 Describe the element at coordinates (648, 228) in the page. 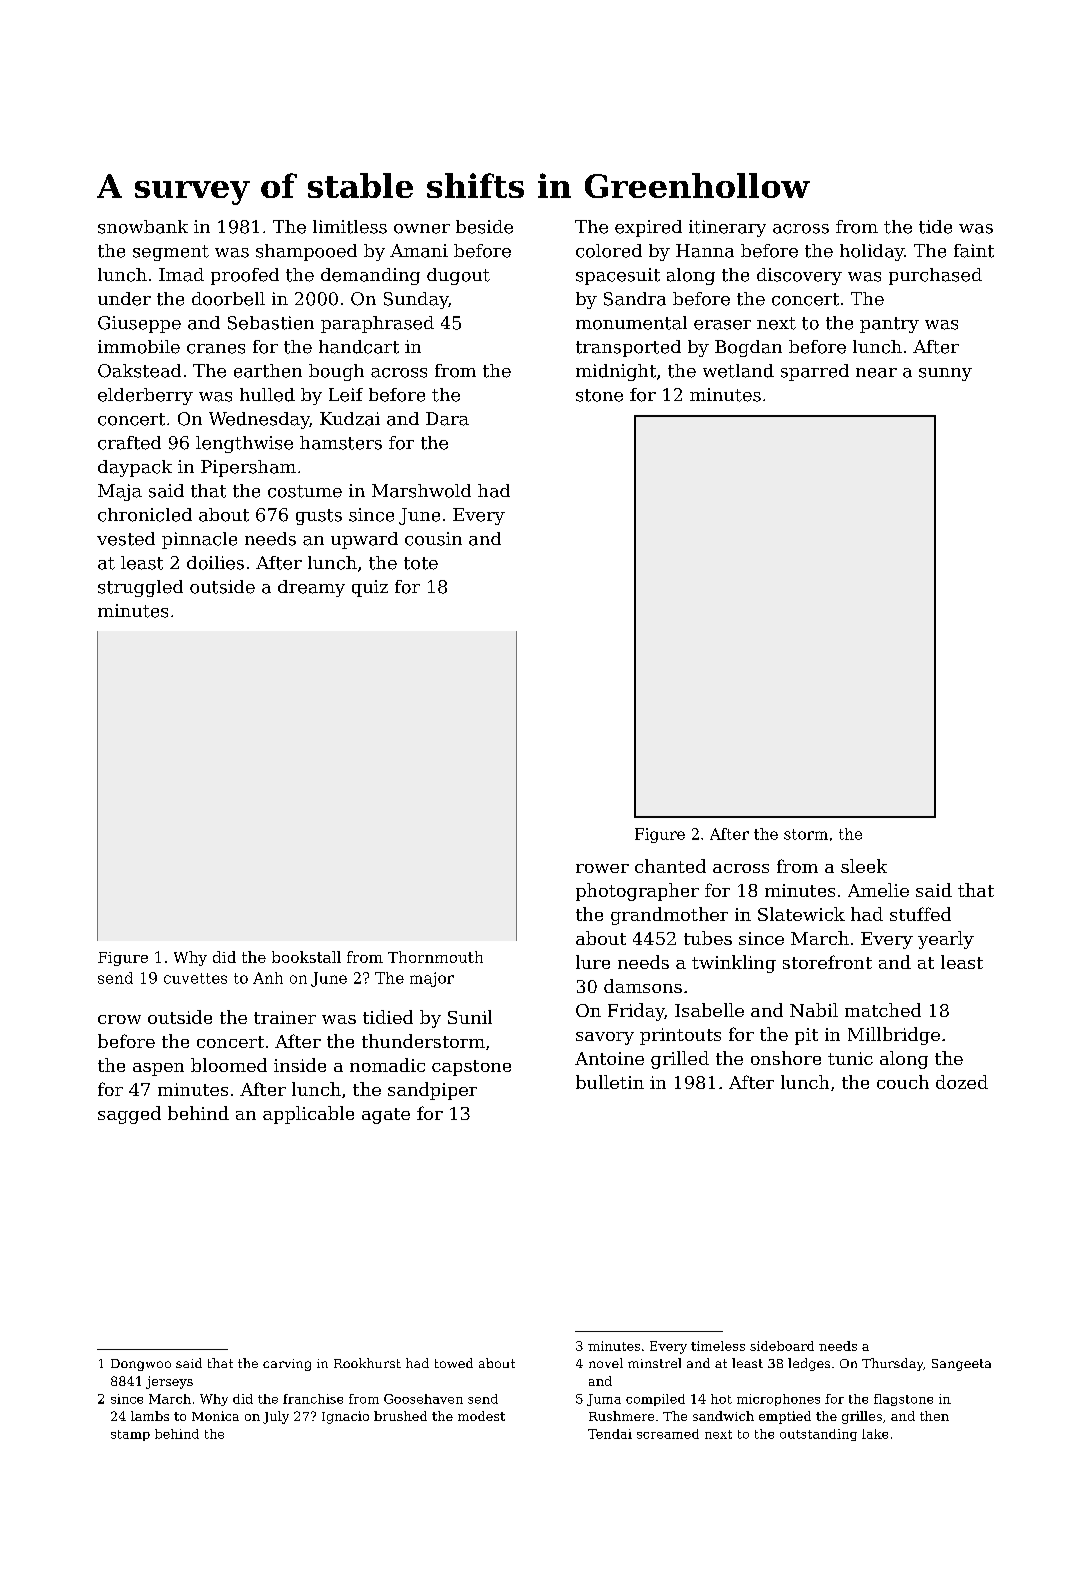

I see `expired` at that location.
